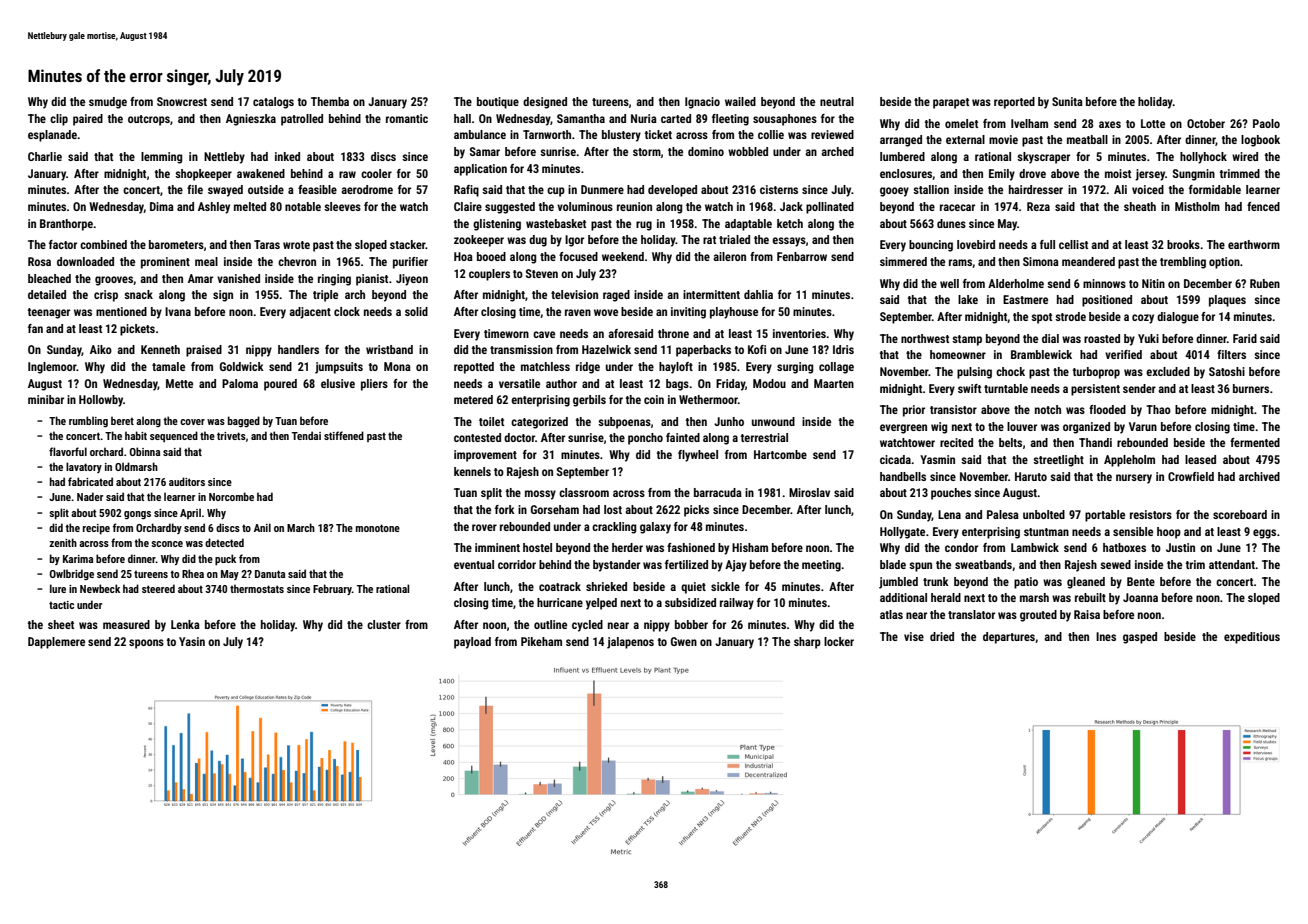  I want to click on lemming, so click(161, 158).
